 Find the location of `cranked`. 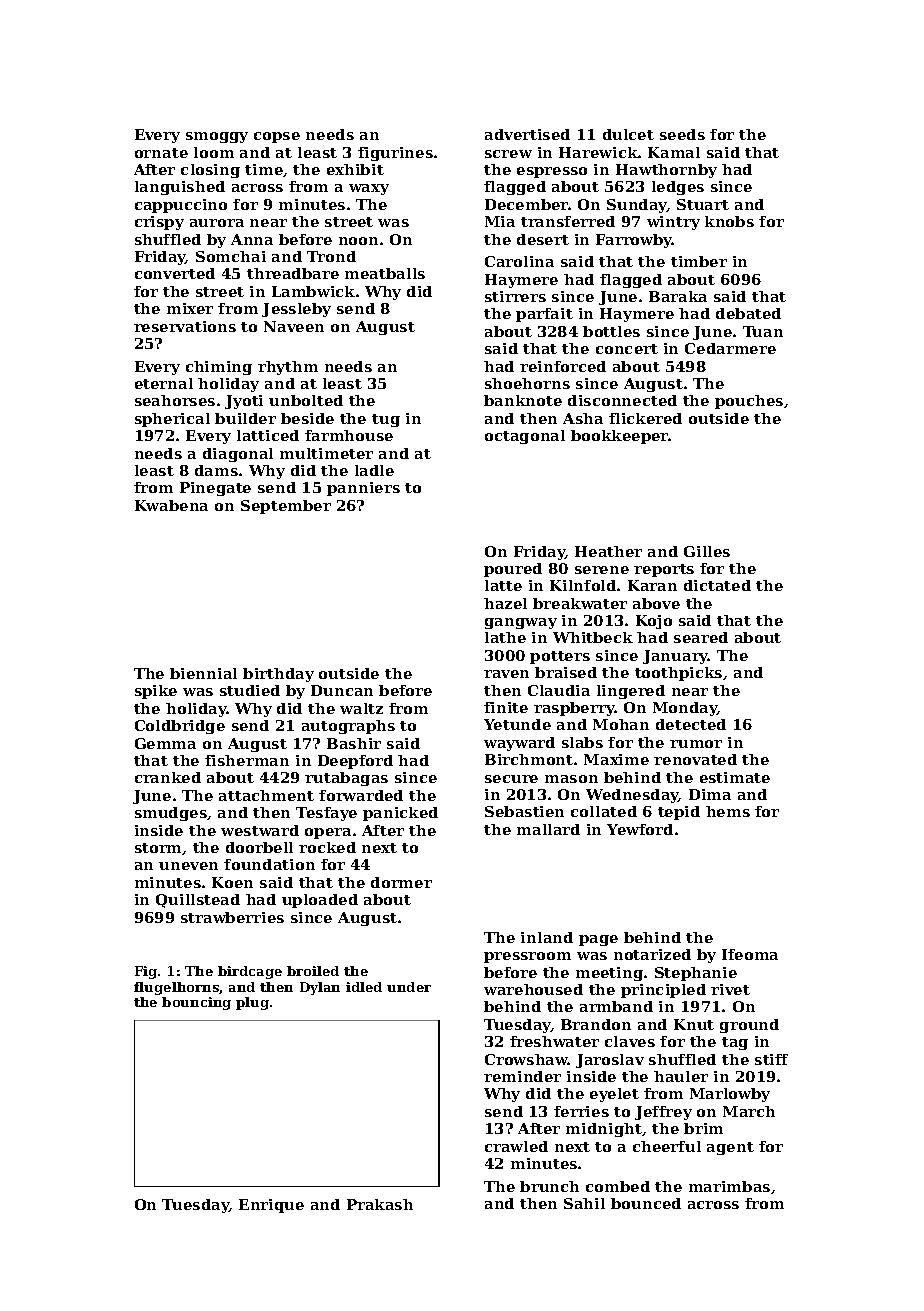

cranked is located at coordinates (168, 777).
